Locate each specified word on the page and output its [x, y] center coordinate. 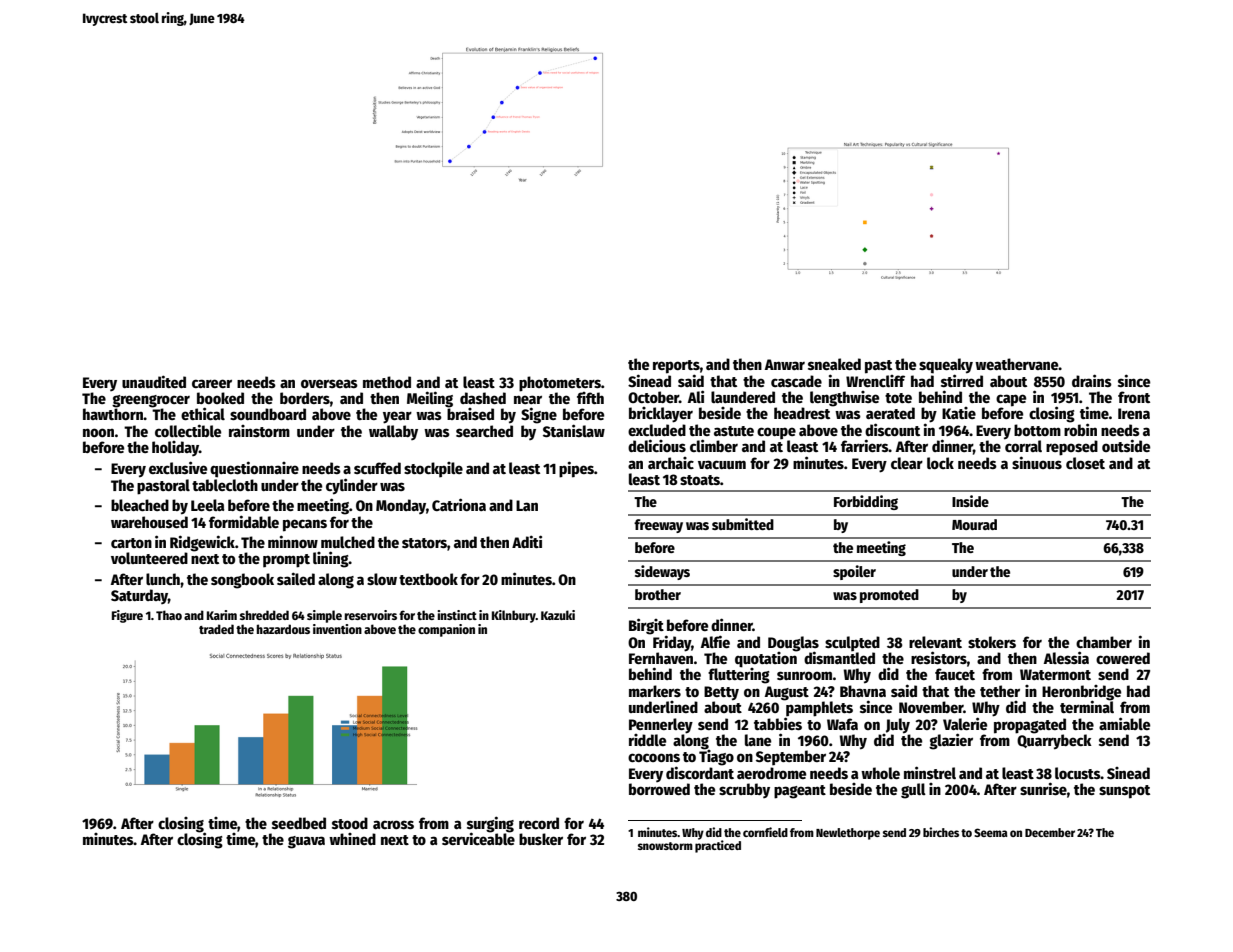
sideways [662, 572]
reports [676, 367]
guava [306, 842]
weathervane [1017, 364]
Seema [991, 832]
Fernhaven [661, 658]
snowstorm [665, 846]
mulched [348, 542]
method [387, 382]
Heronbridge [1081, 693]
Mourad [974, 524]
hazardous [283, 629]
